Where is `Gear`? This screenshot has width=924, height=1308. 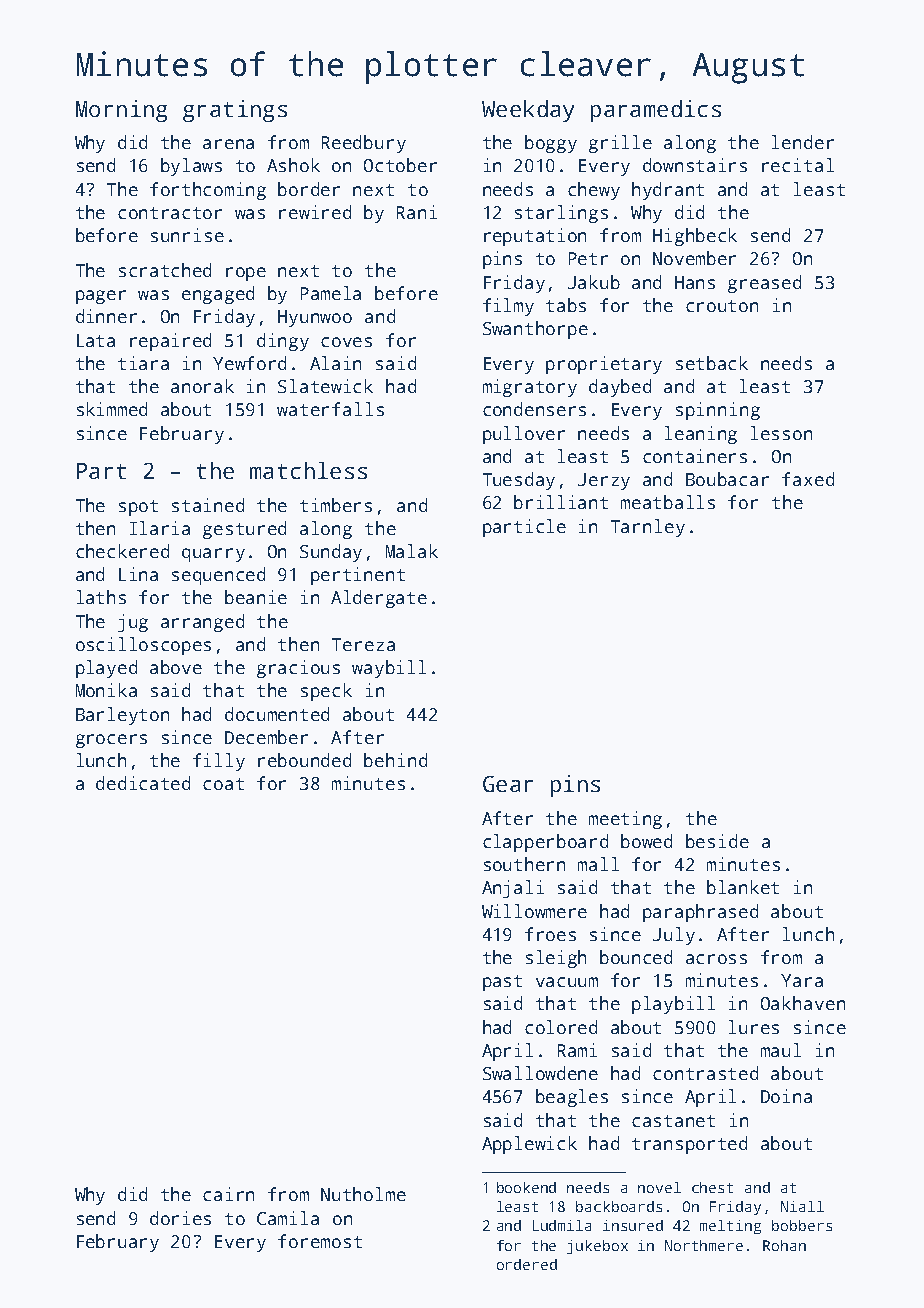 Gear is located at coordinates (508, 784).
